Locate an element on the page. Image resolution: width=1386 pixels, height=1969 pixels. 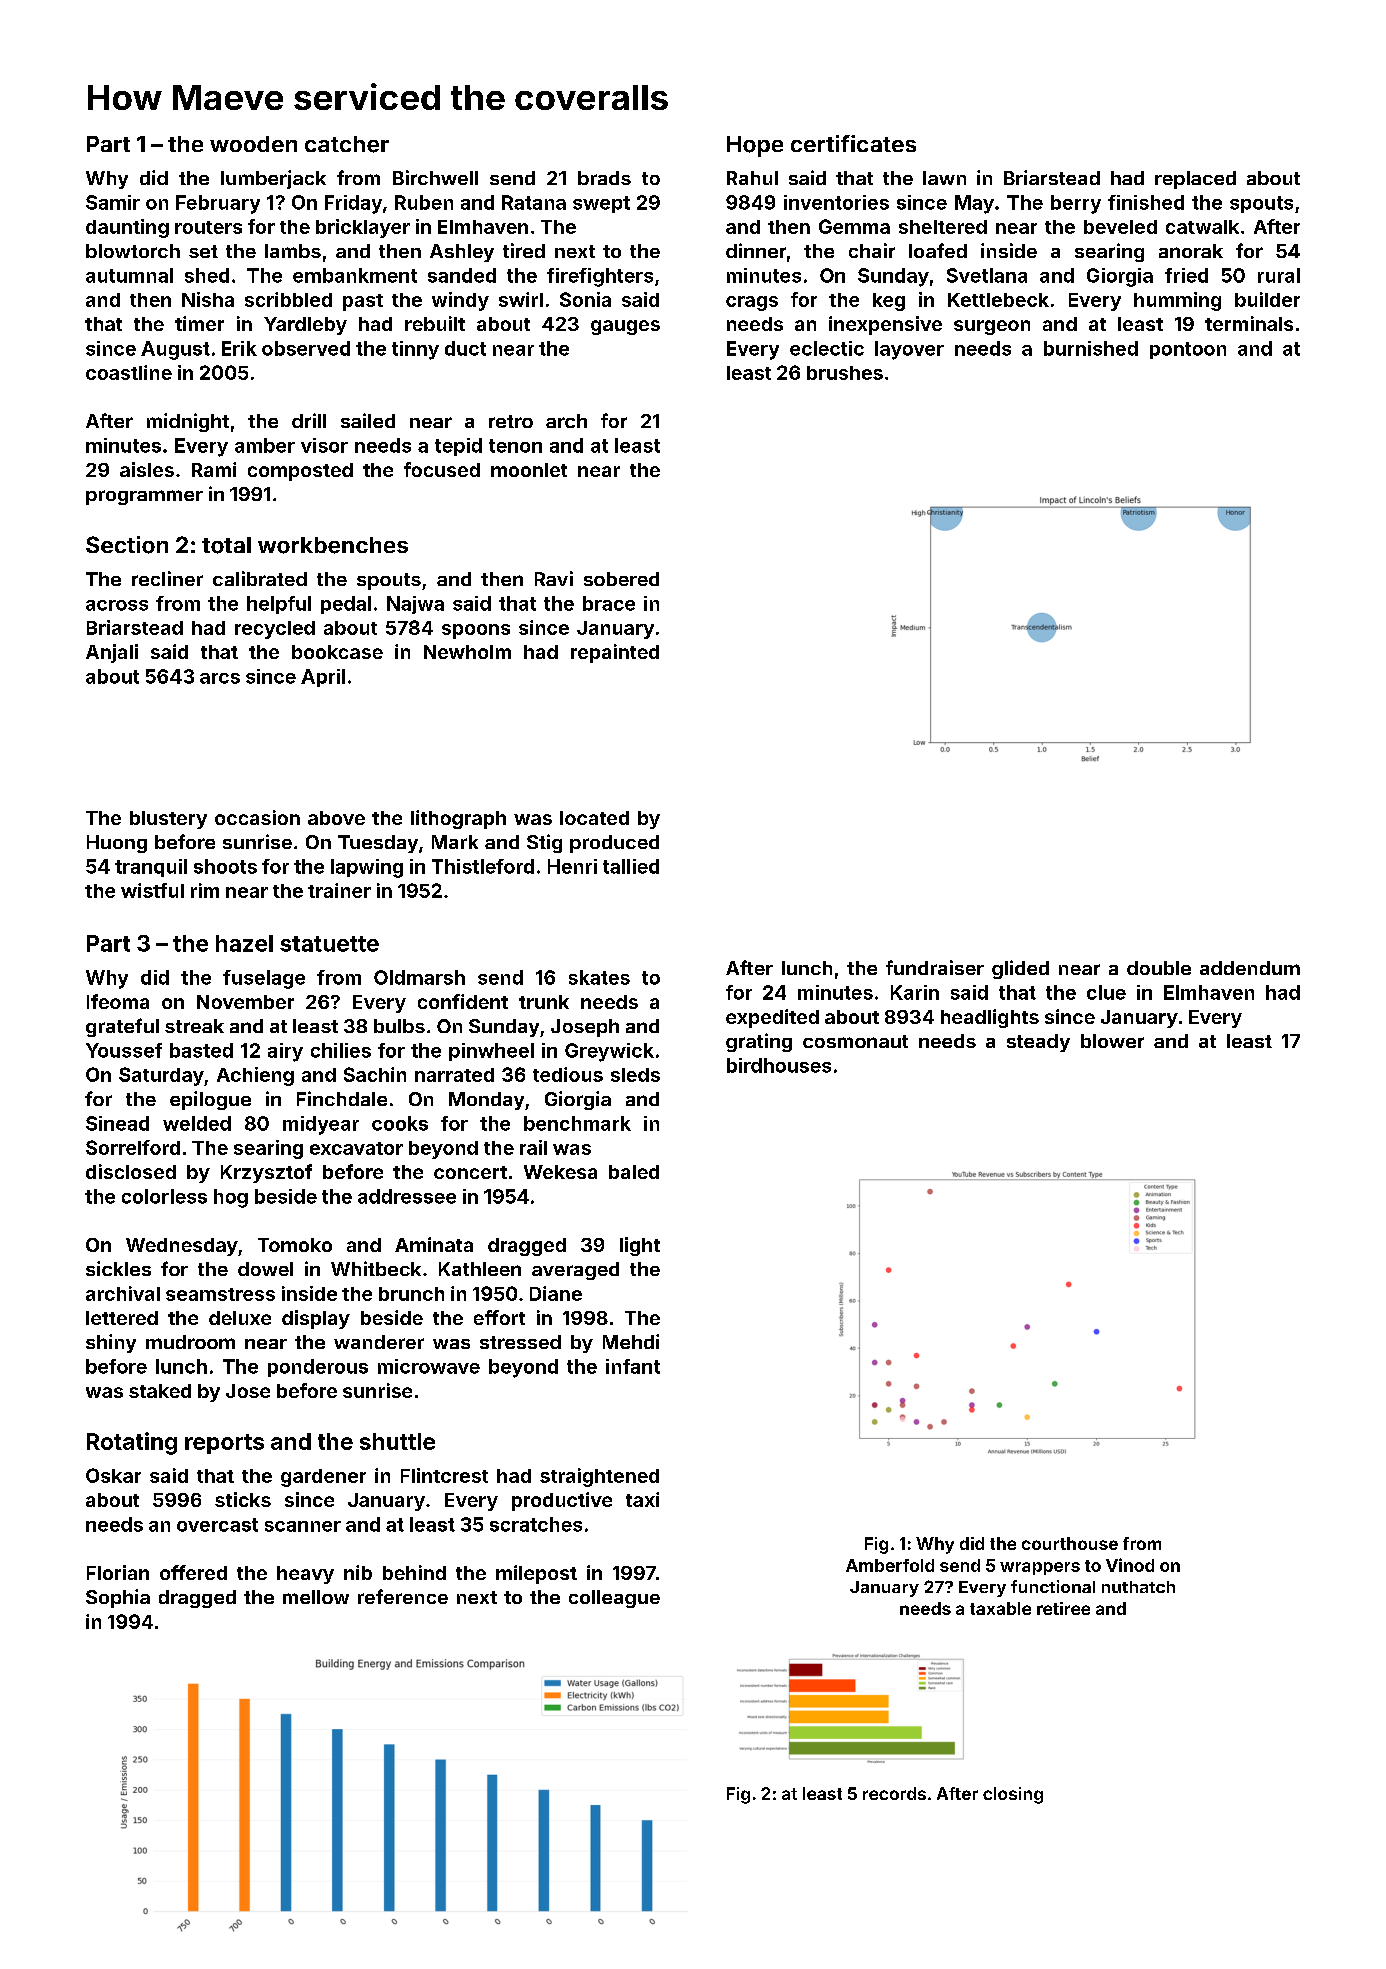
infant is located at coordinates (633, 1366).
